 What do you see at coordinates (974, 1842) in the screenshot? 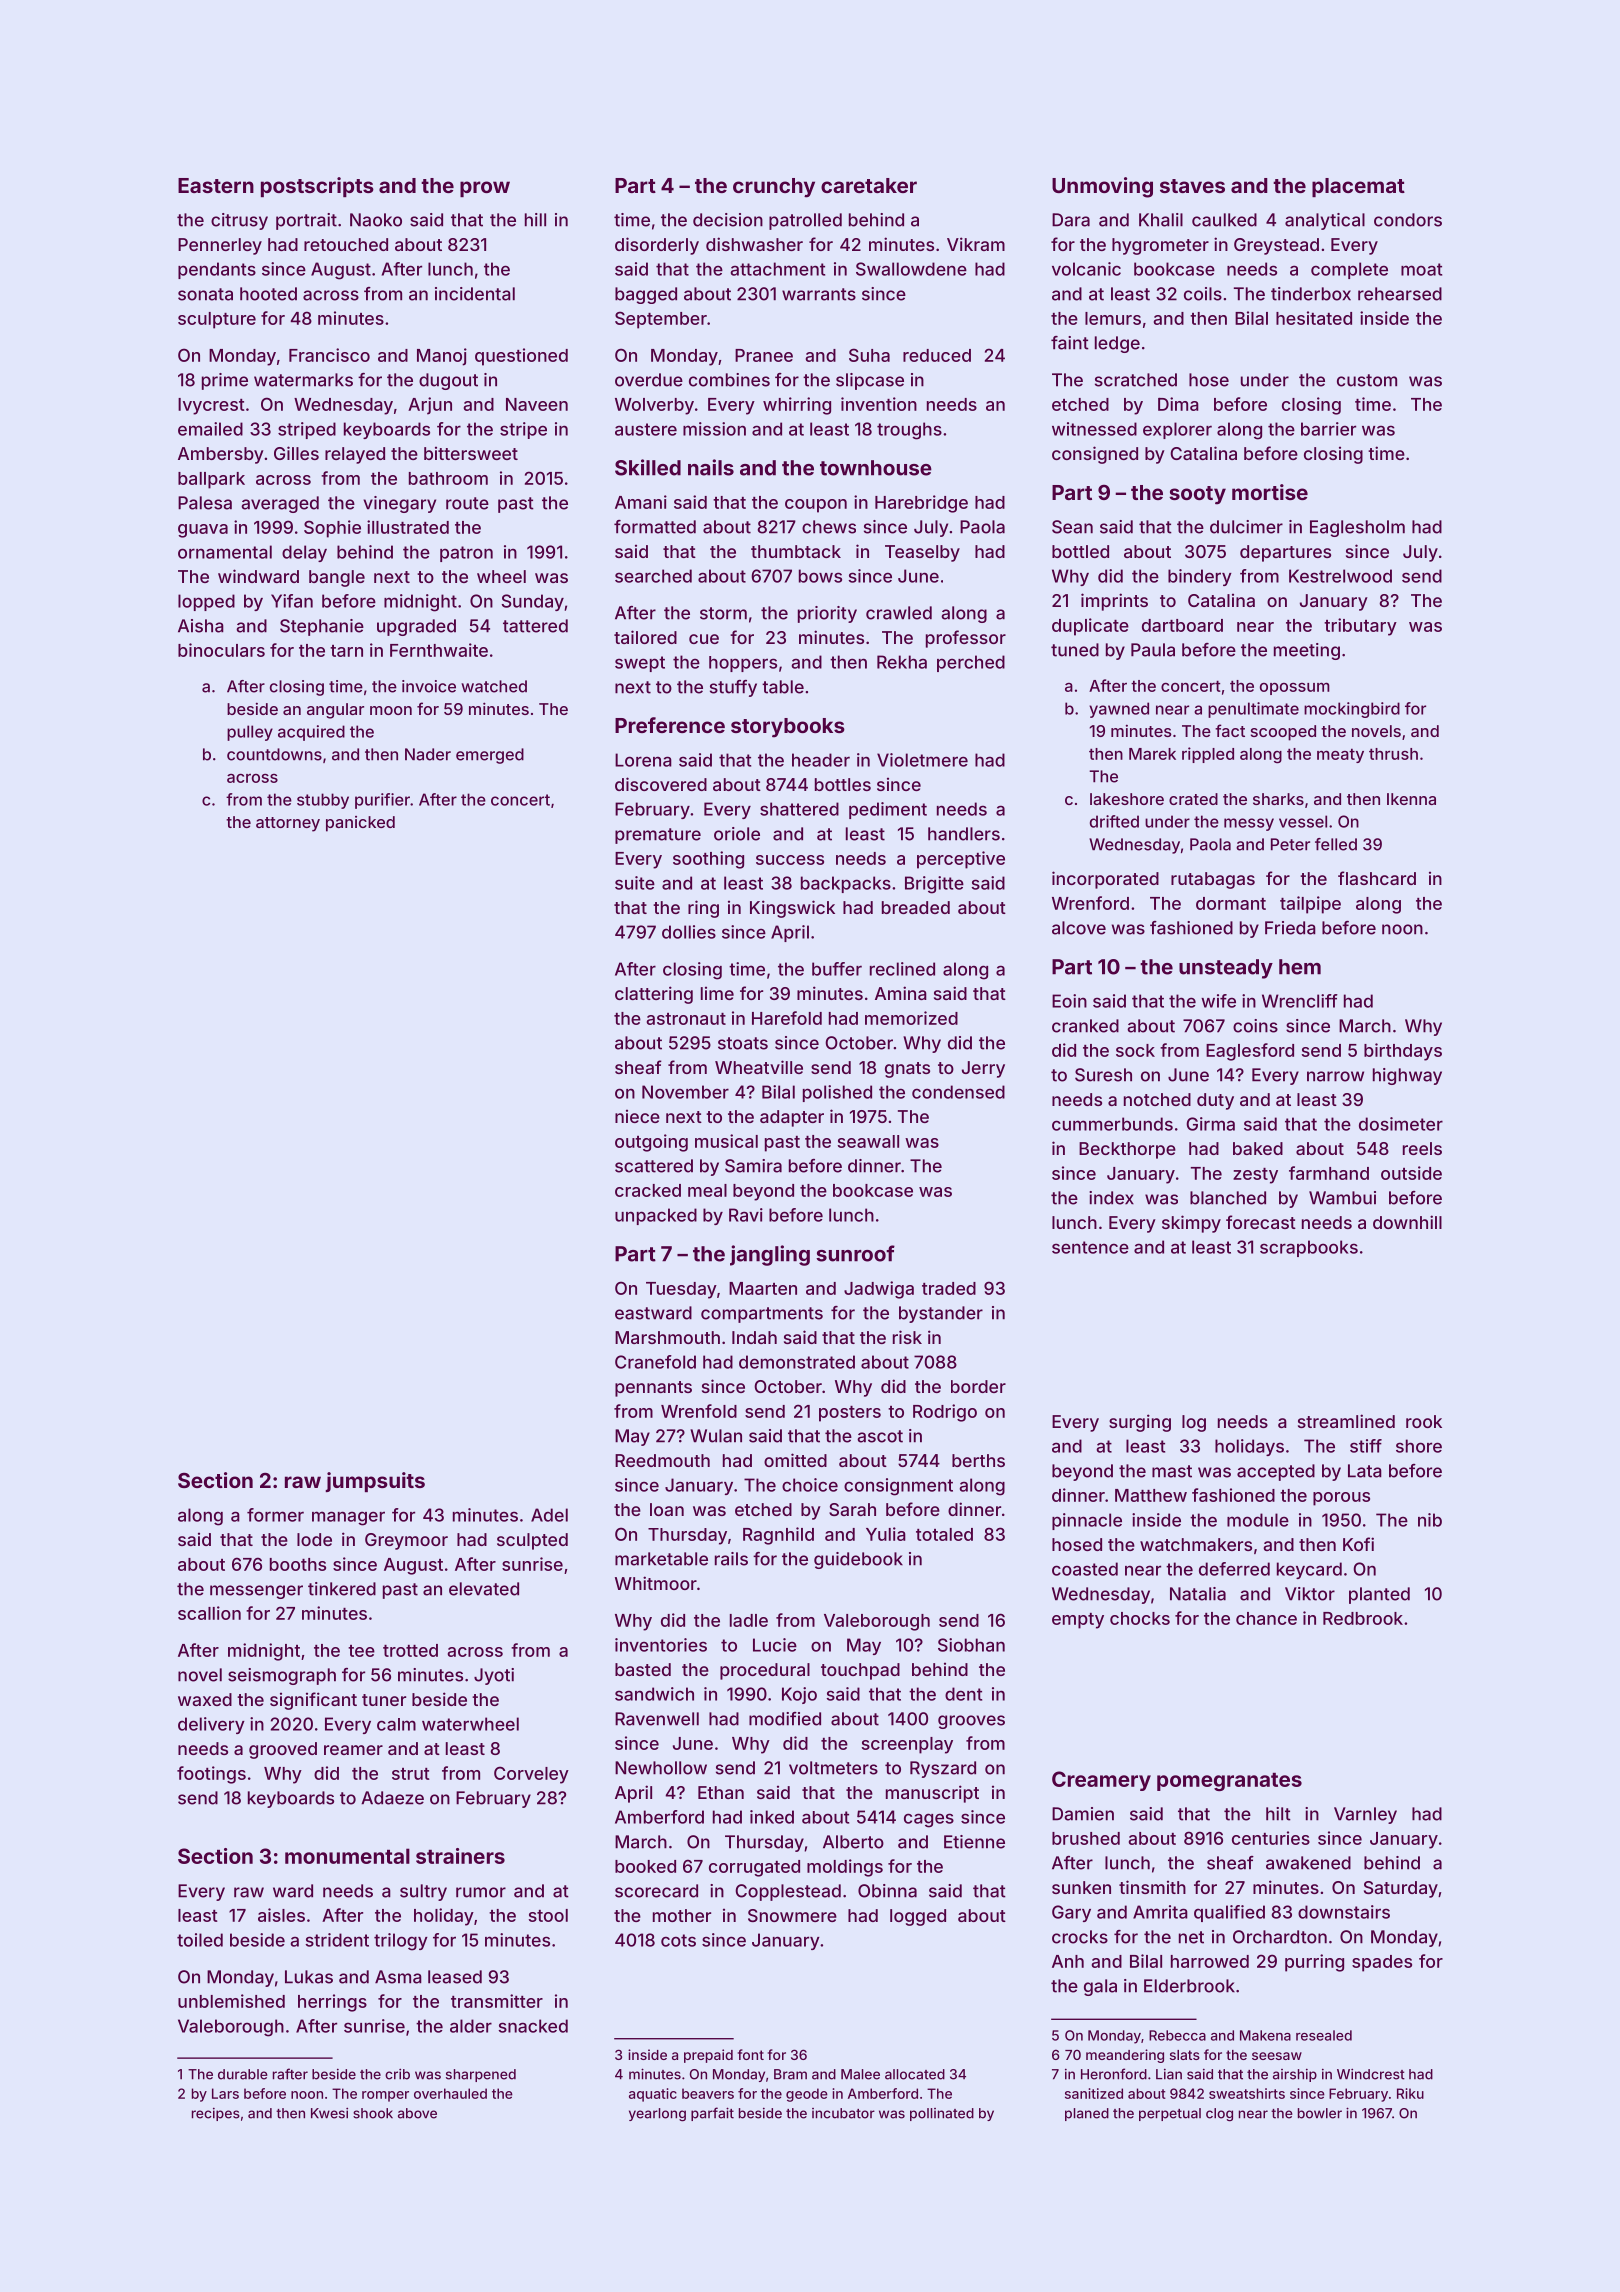
I see `Etienne` at bounding box center [974, 1842].
